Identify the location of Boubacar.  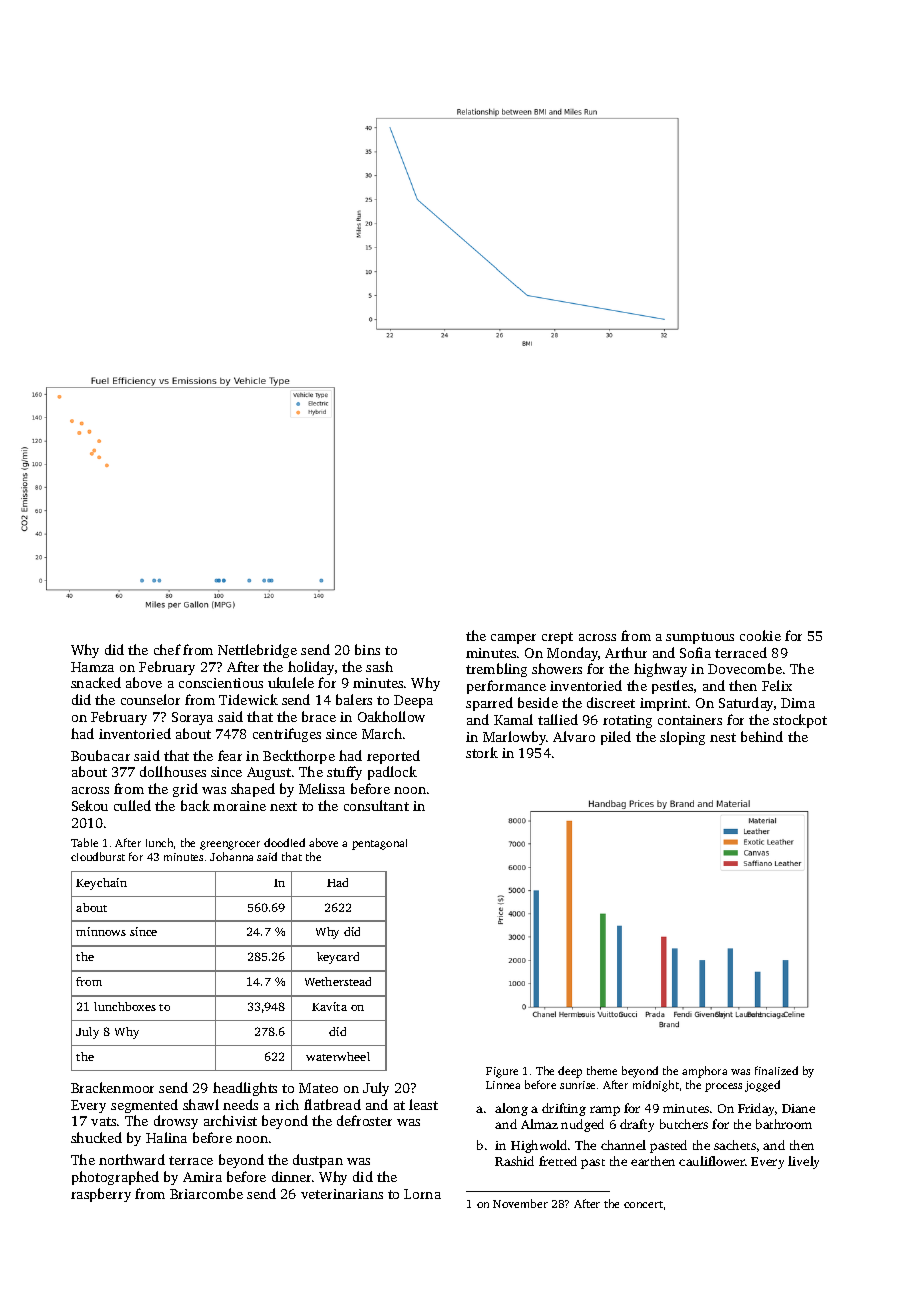
(100, 755).
